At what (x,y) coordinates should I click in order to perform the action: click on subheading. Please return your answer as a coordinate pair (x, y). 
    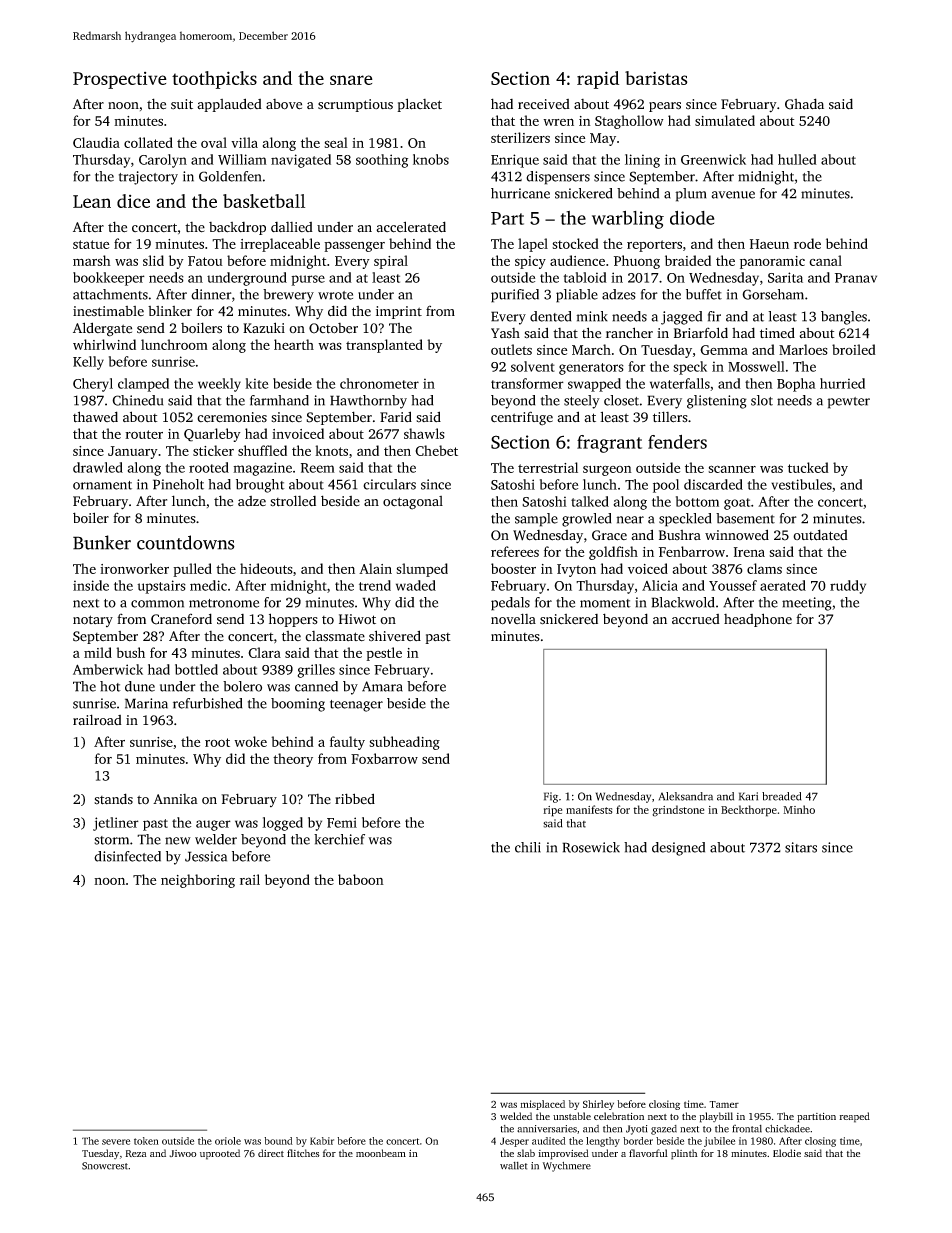
    Looking at the image, I should click on (404, 743).
